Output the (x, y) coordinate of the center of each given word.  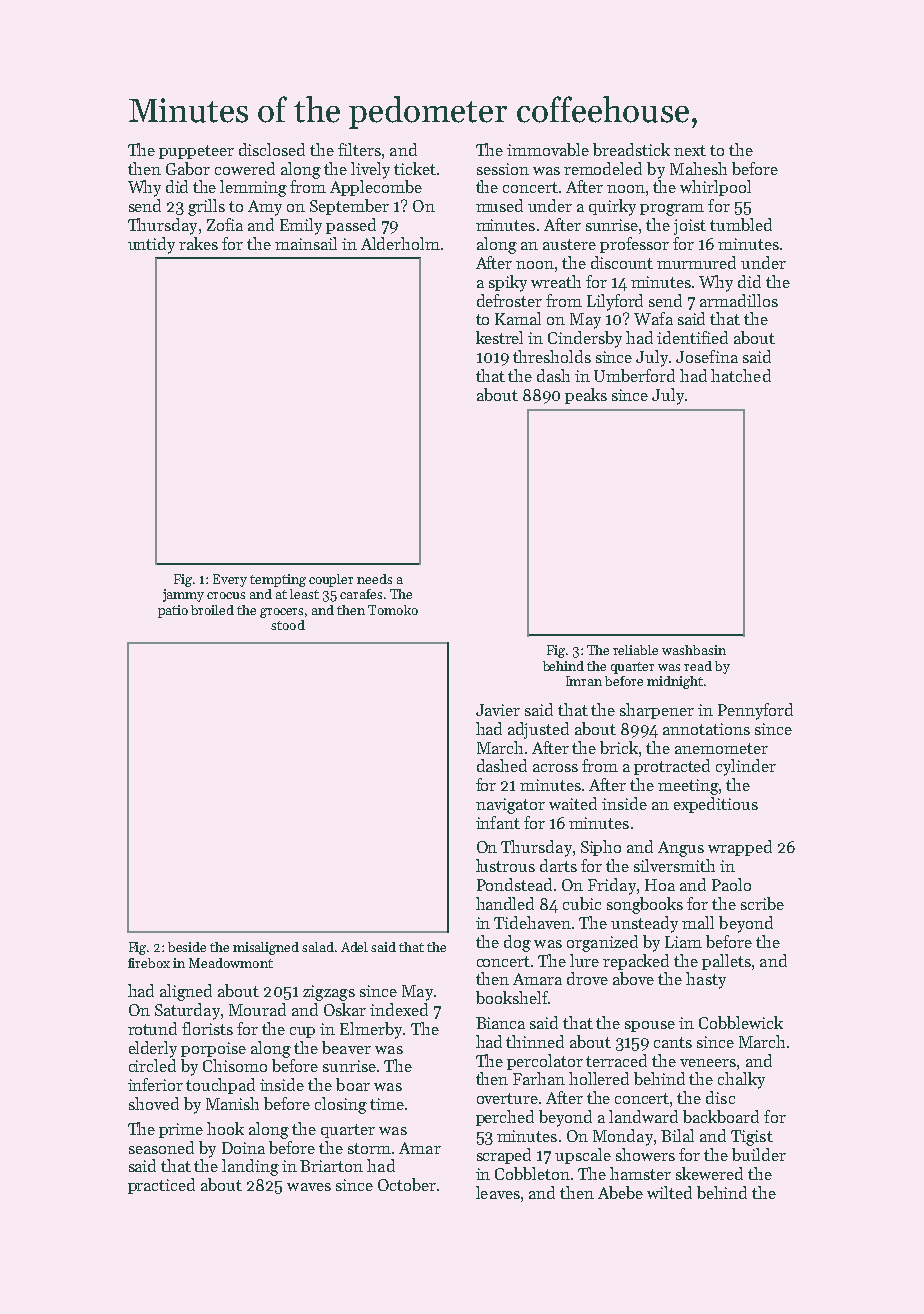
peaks (586, 396)
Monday (623, 1137)
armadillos (739, 300)
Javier (498, 710)
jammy (183, 595)
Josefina (707, 356)
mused (499, 205)
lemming (253, 188)
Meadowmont (231, 963)
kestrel (499, 337)
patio (173, 611)
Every (230, 580)
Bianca (500, 1023)
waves (309, 1187)
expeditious (716, 805)
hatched (741, 375)
